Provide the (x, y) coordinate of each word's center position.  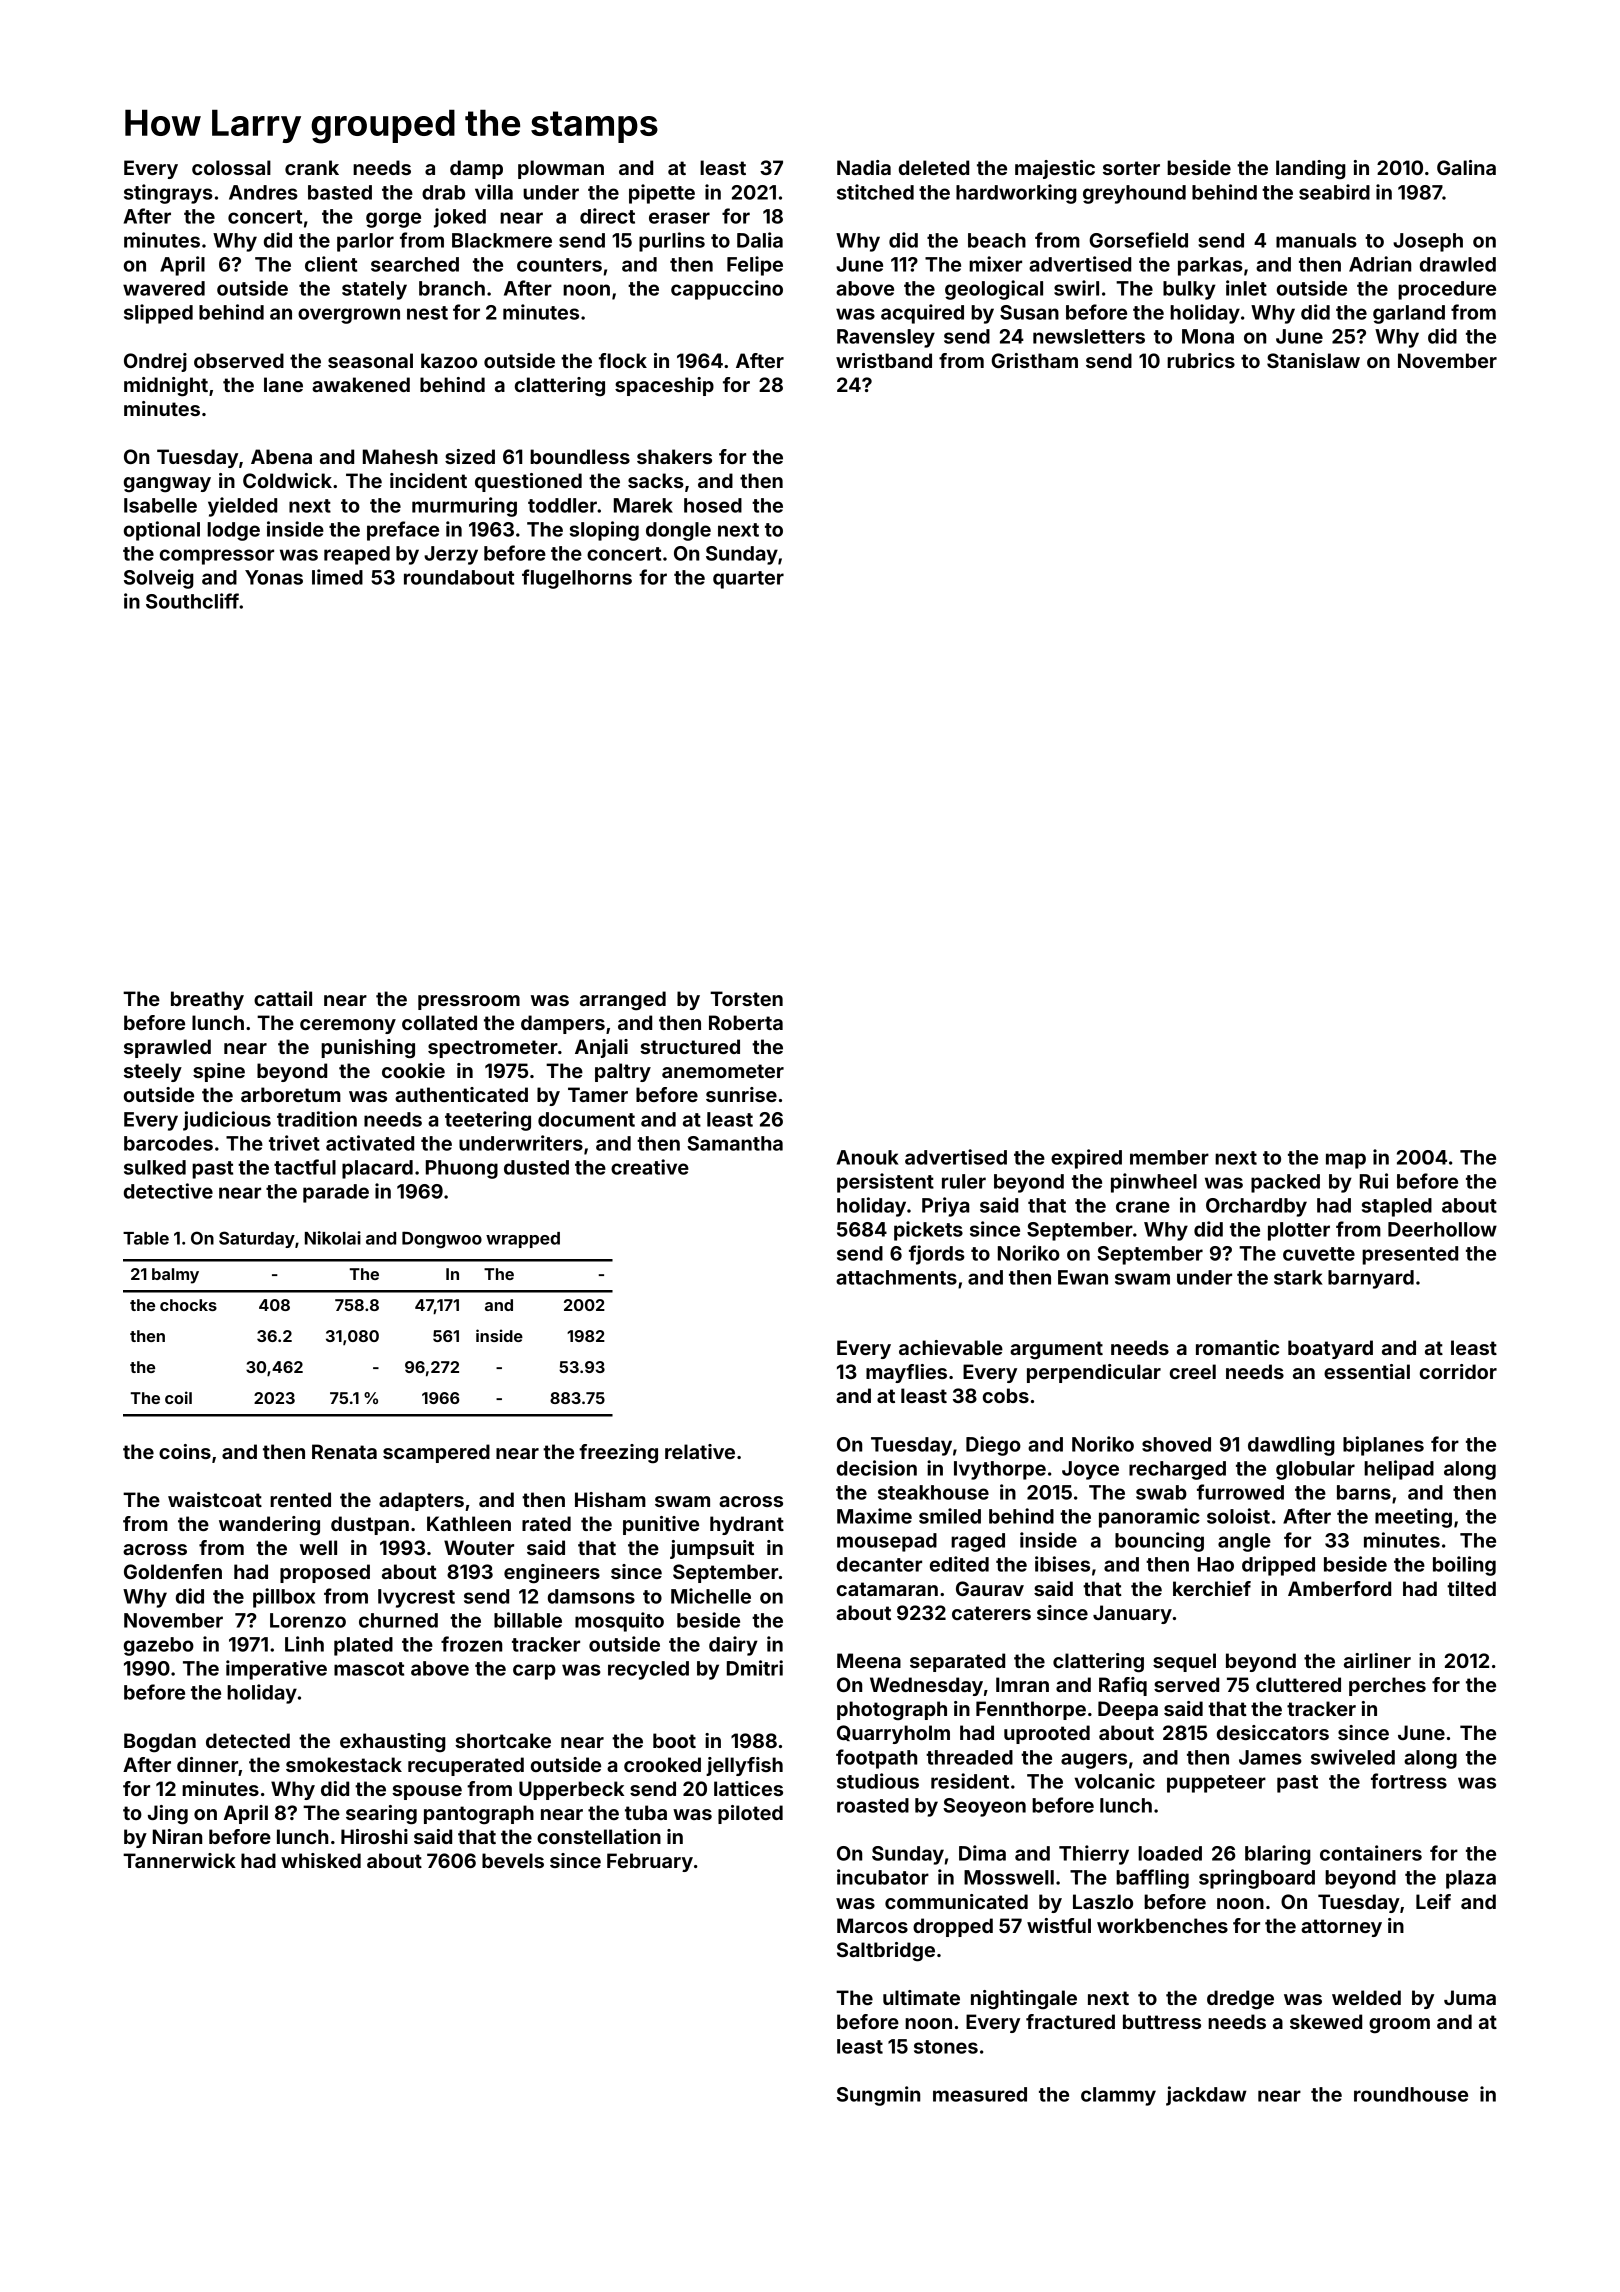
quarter (748, 580)
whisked (321, 1860)
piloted (750, 1814)
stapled (1397, 1207)
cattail (283, 998)
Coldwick (287, 480)
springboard (1257, 1879)
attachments (896, 1277)
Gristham (1034, 360)
